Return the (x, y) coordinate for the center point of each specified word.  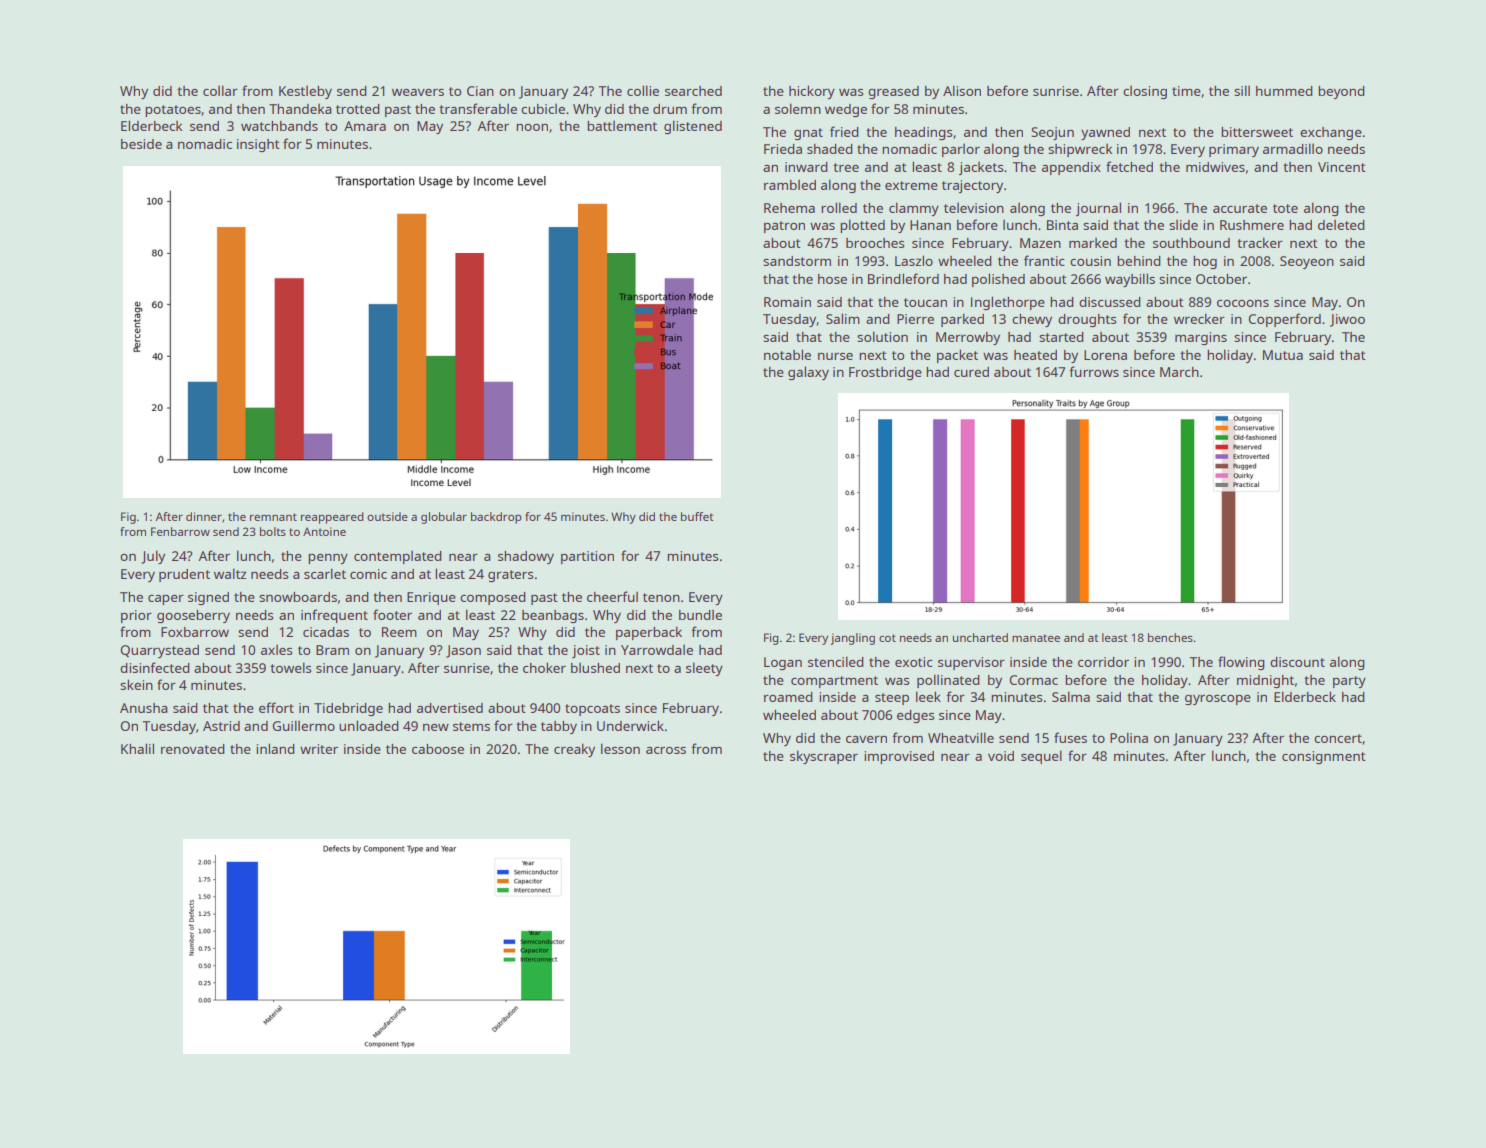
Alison (962, 90)
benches (1170, 637)
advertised (450, 708)
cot (887, 638)
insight (258, 145)
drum (670, 109)
